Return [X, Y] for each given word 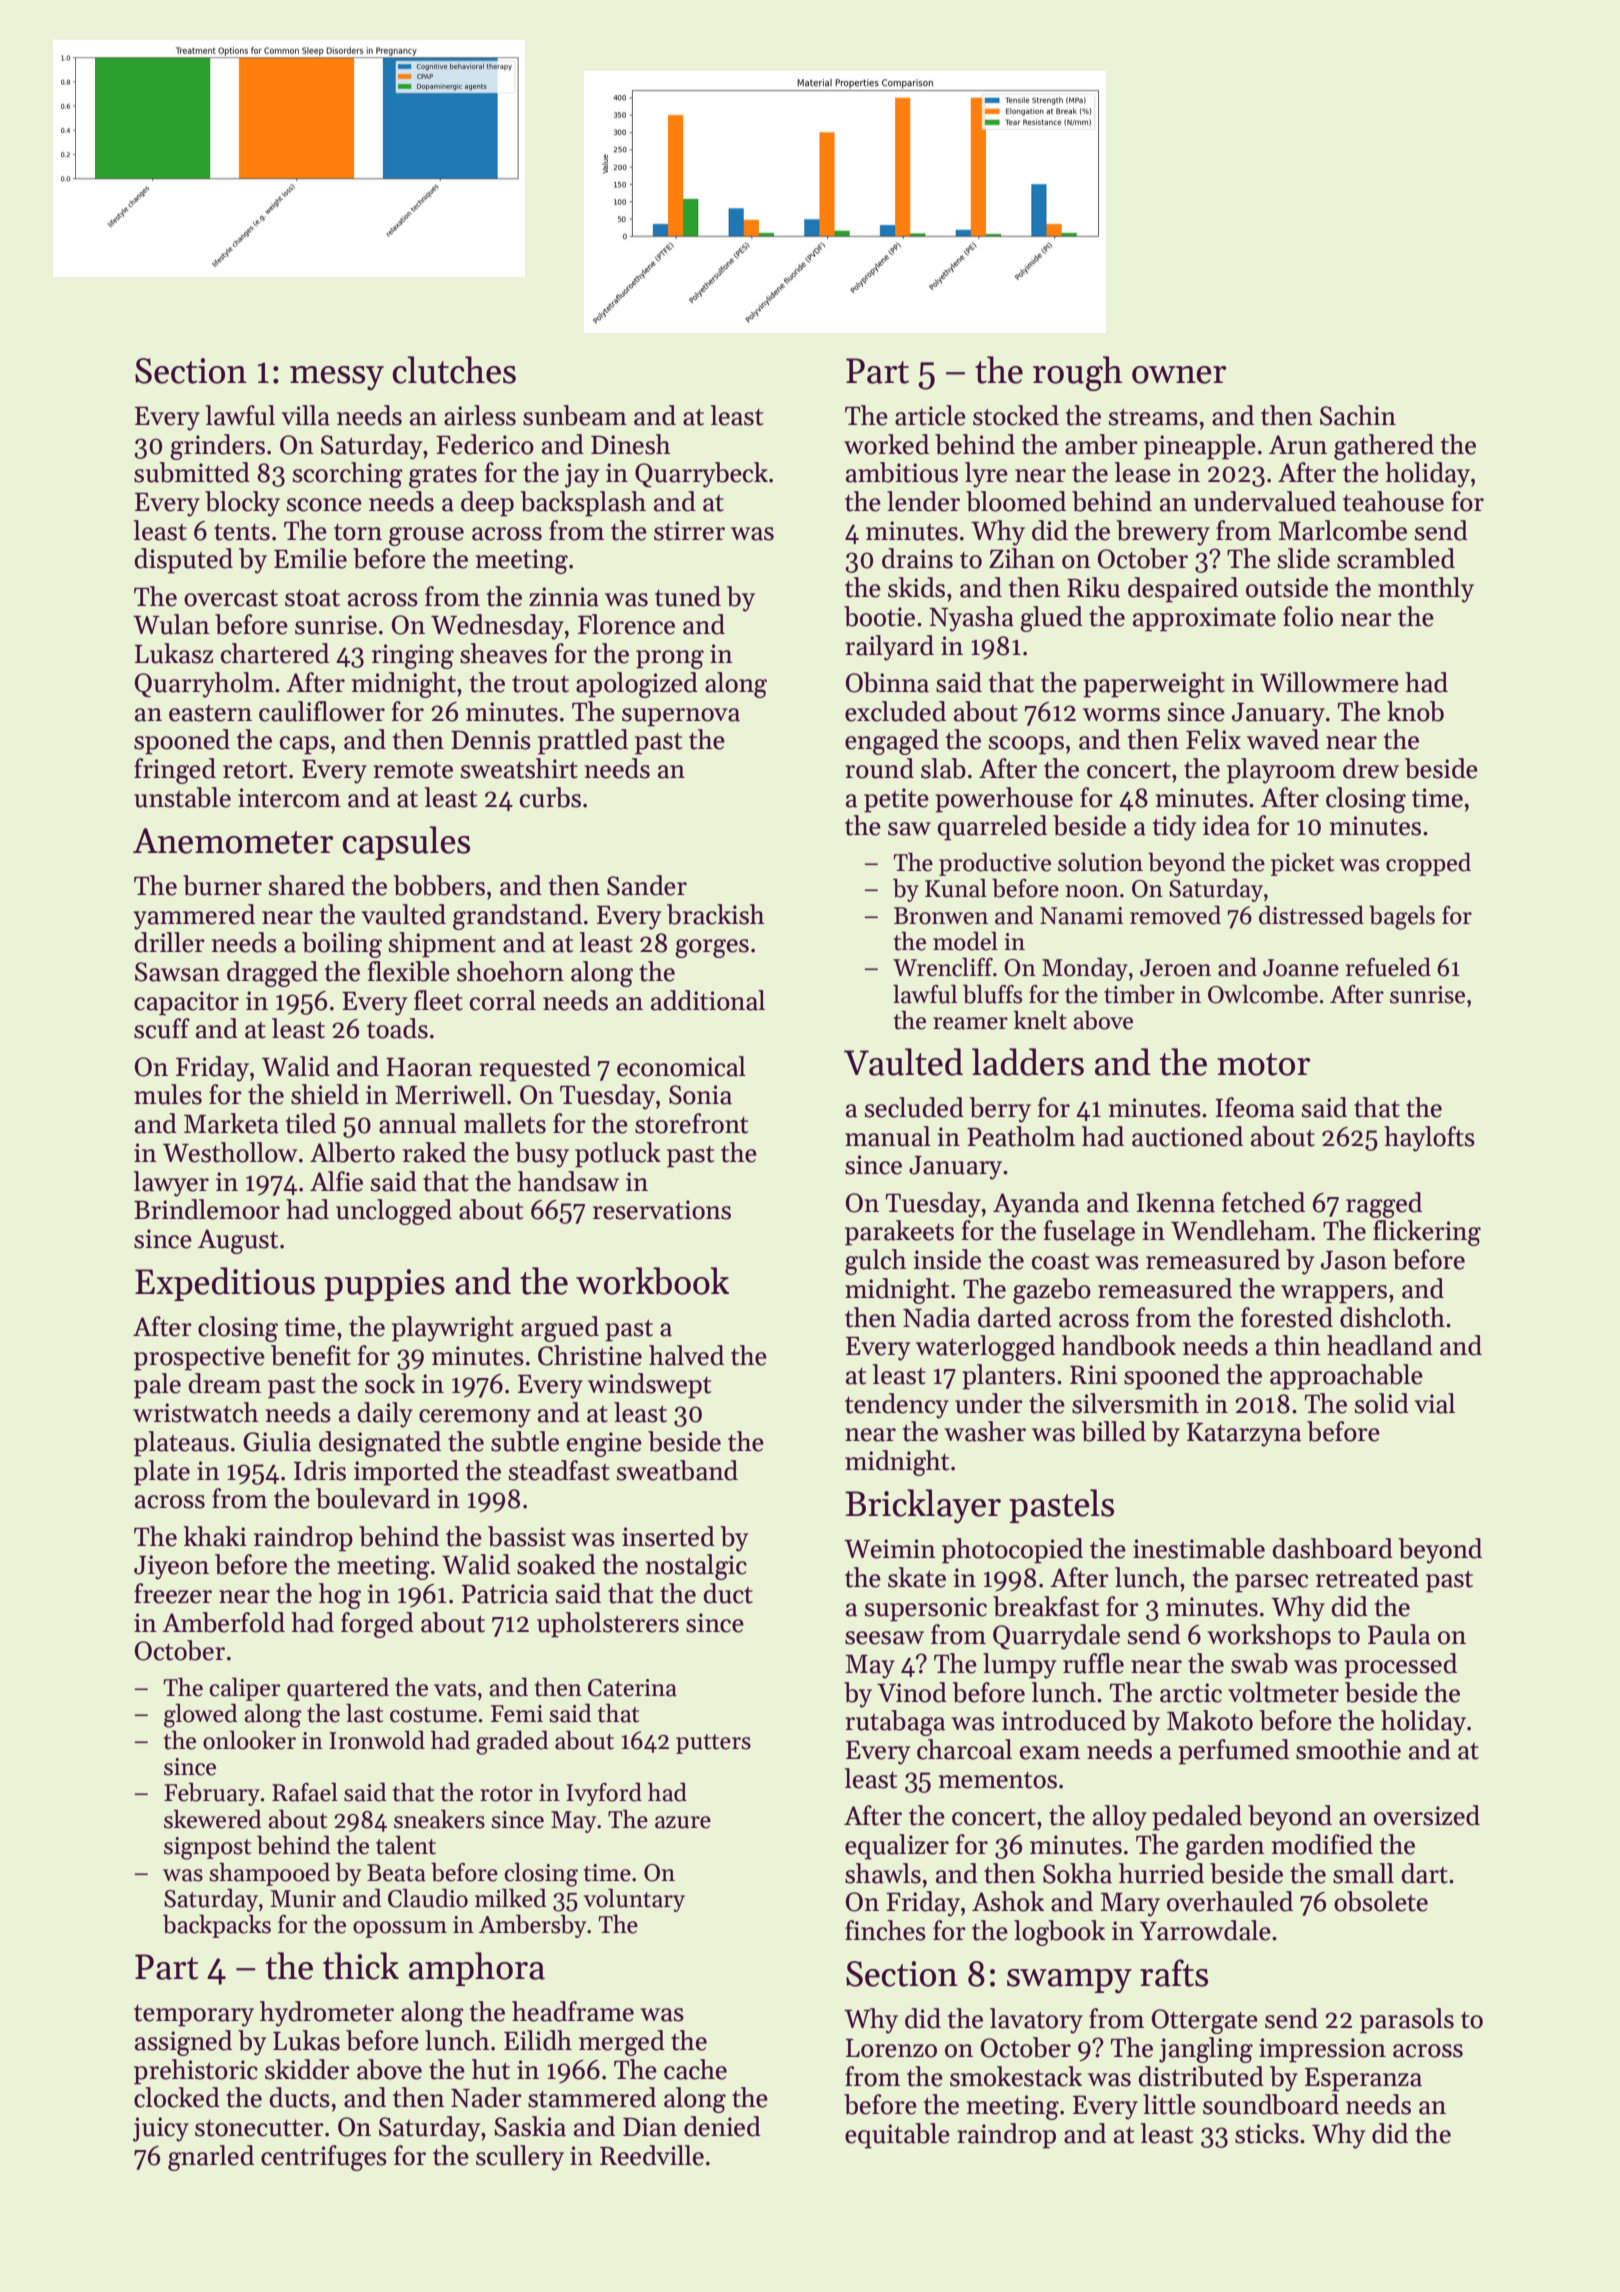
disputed [183, 561]
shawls [883, 1873]
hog [340, 1596]
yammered [194, 917]
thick [361, 1966]
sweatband [677, 1470]
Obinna [887, 682]
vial [1434, 1403]
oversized [1427, 1815]
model [965, 941]
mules [168, 1094]
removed [1175, 915]
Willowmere [1329, 682]
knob [1415, 711]
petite [896, 800]
